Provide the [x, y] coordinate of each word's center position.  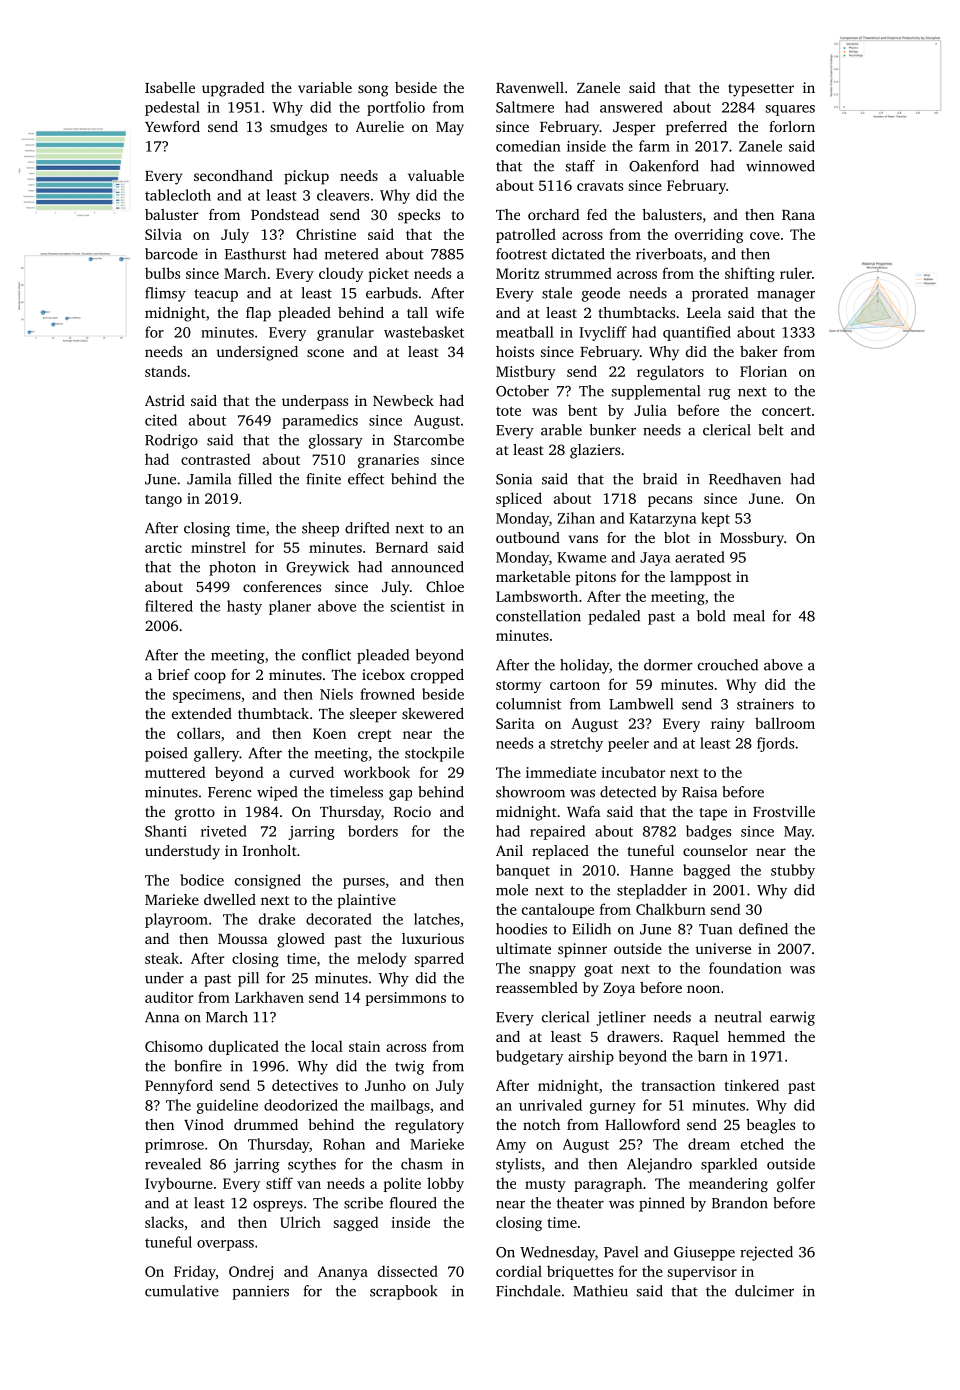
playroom [176, 920]
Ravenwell [530, 87]
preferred [696, 128]
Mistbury [526, 372]
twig [409, 1067]
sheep [320, 529]
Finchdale [528, 1291]
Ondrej [251, 1272]
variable [325, 87]
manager [786, 296]
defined [763, 929]
